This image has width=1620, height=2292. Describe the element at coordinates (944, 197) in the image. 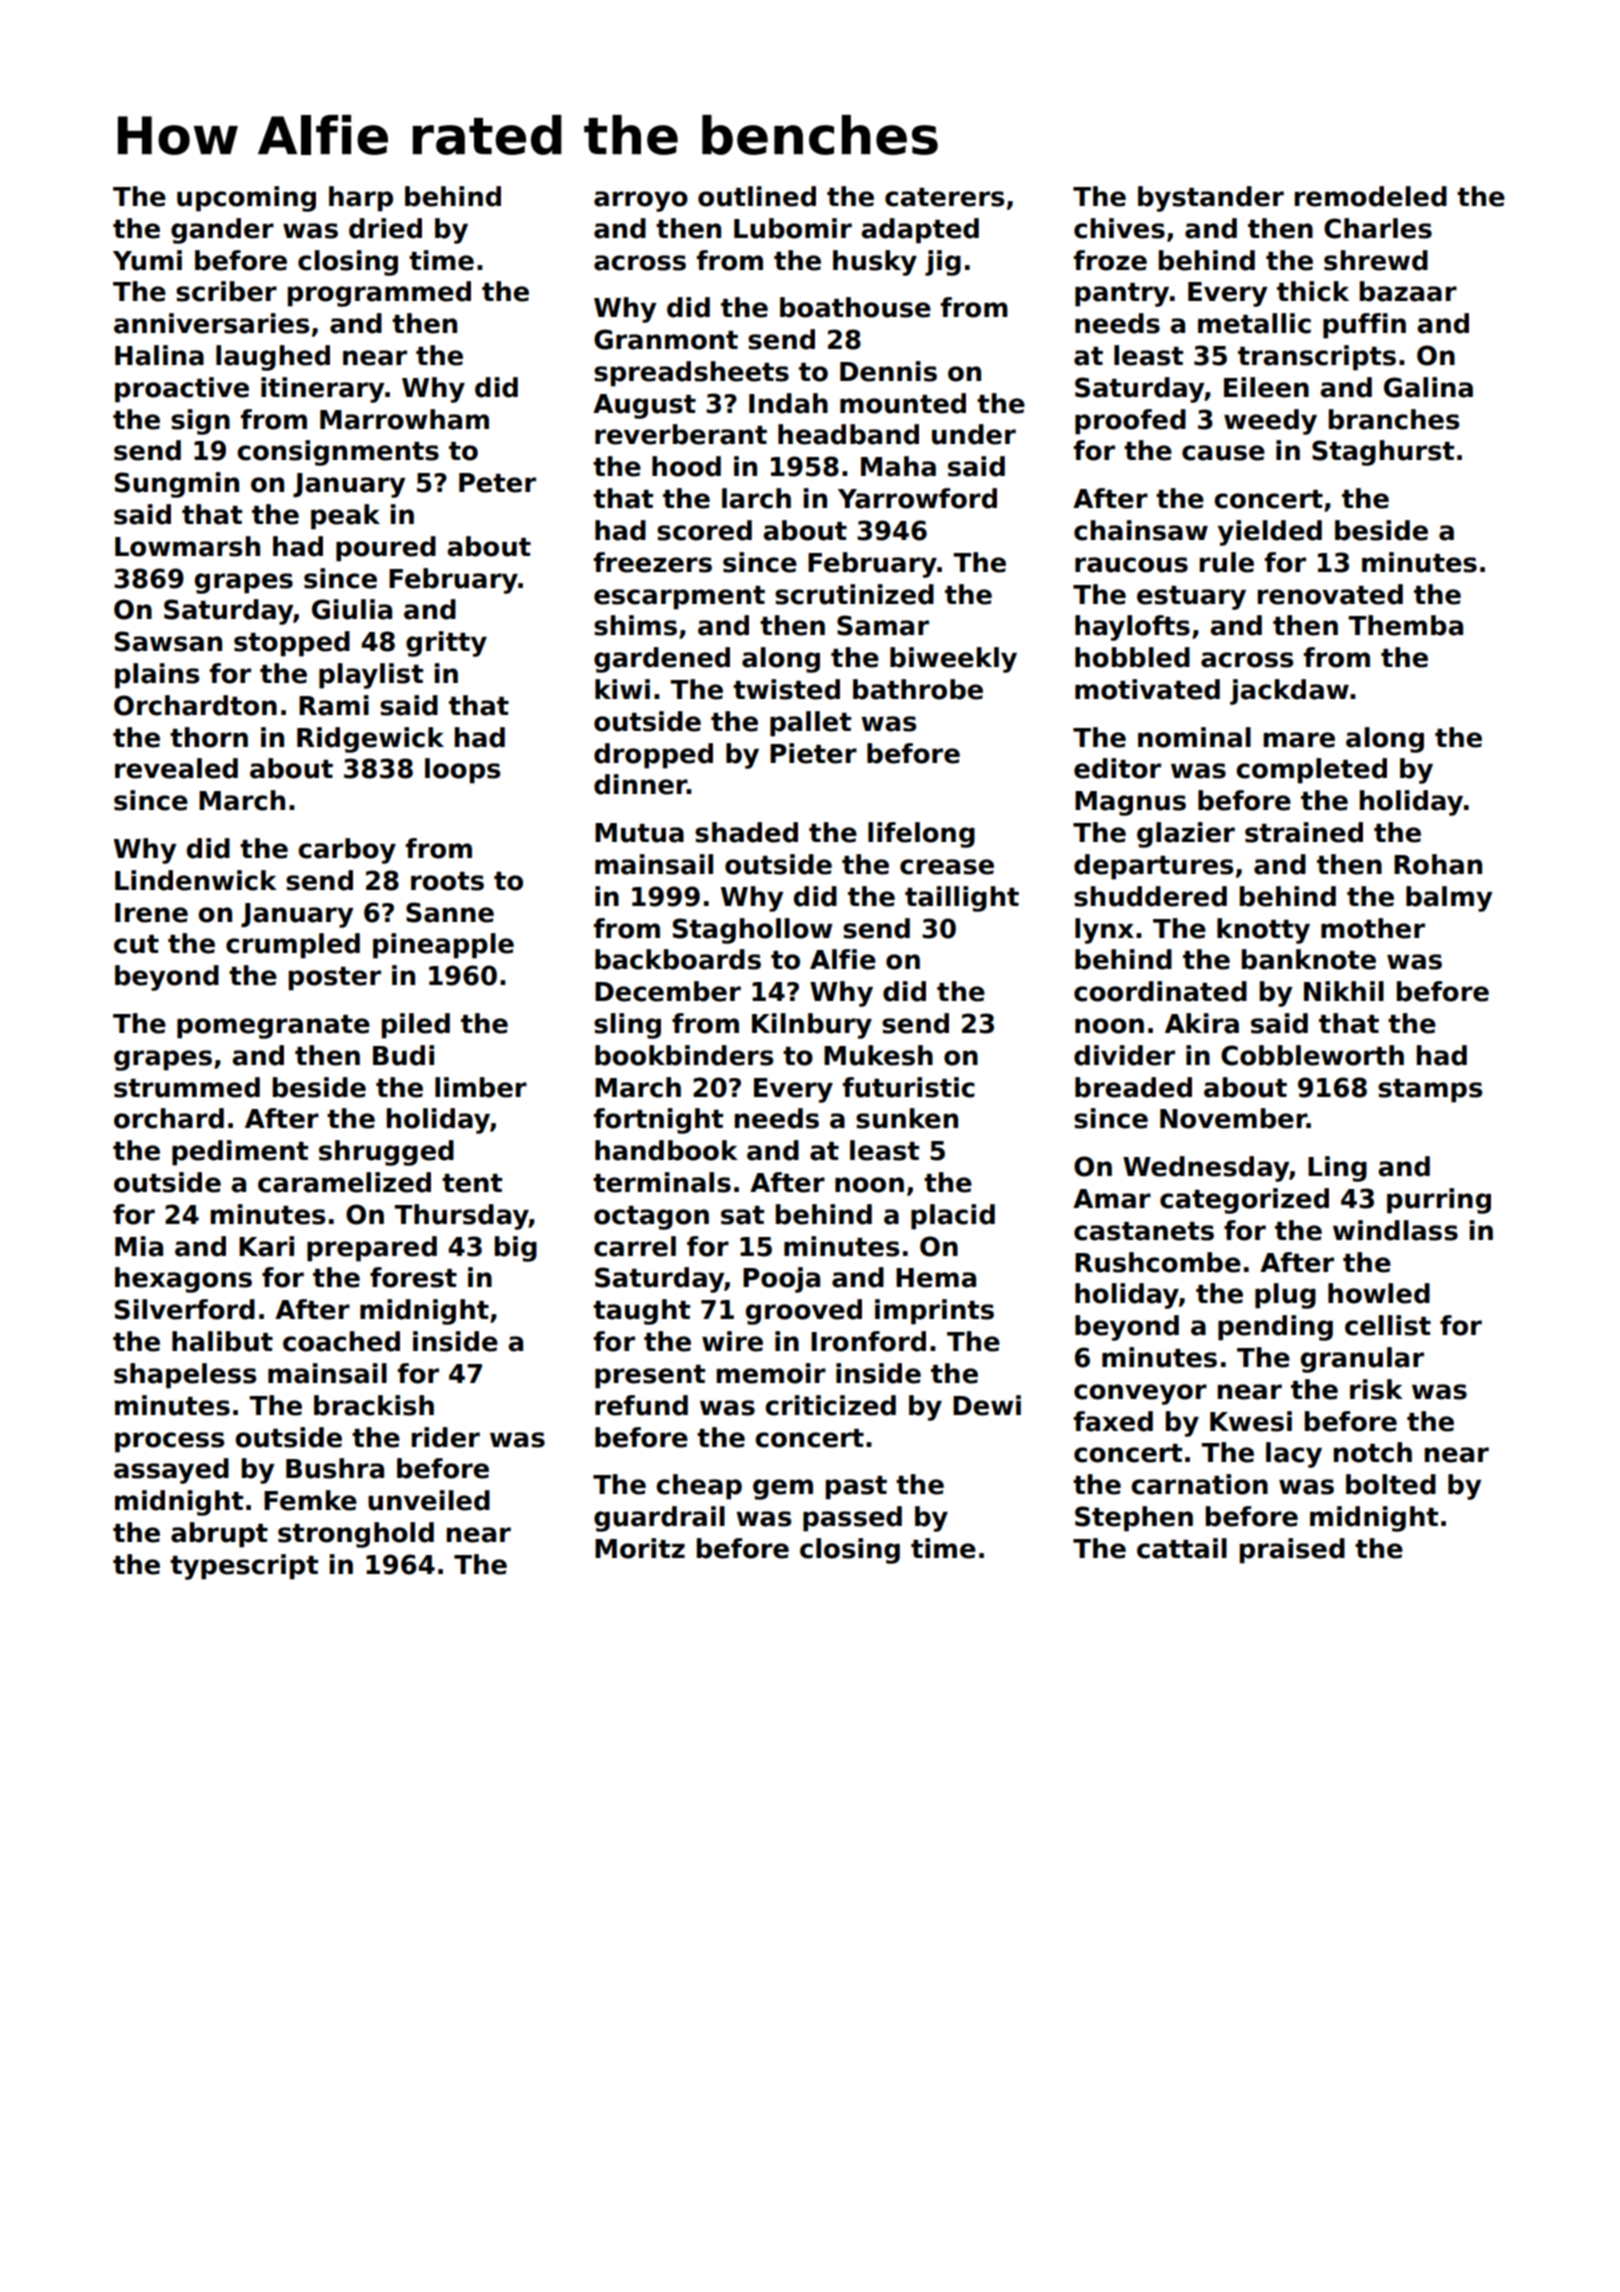

I see `caterers` at that location.
